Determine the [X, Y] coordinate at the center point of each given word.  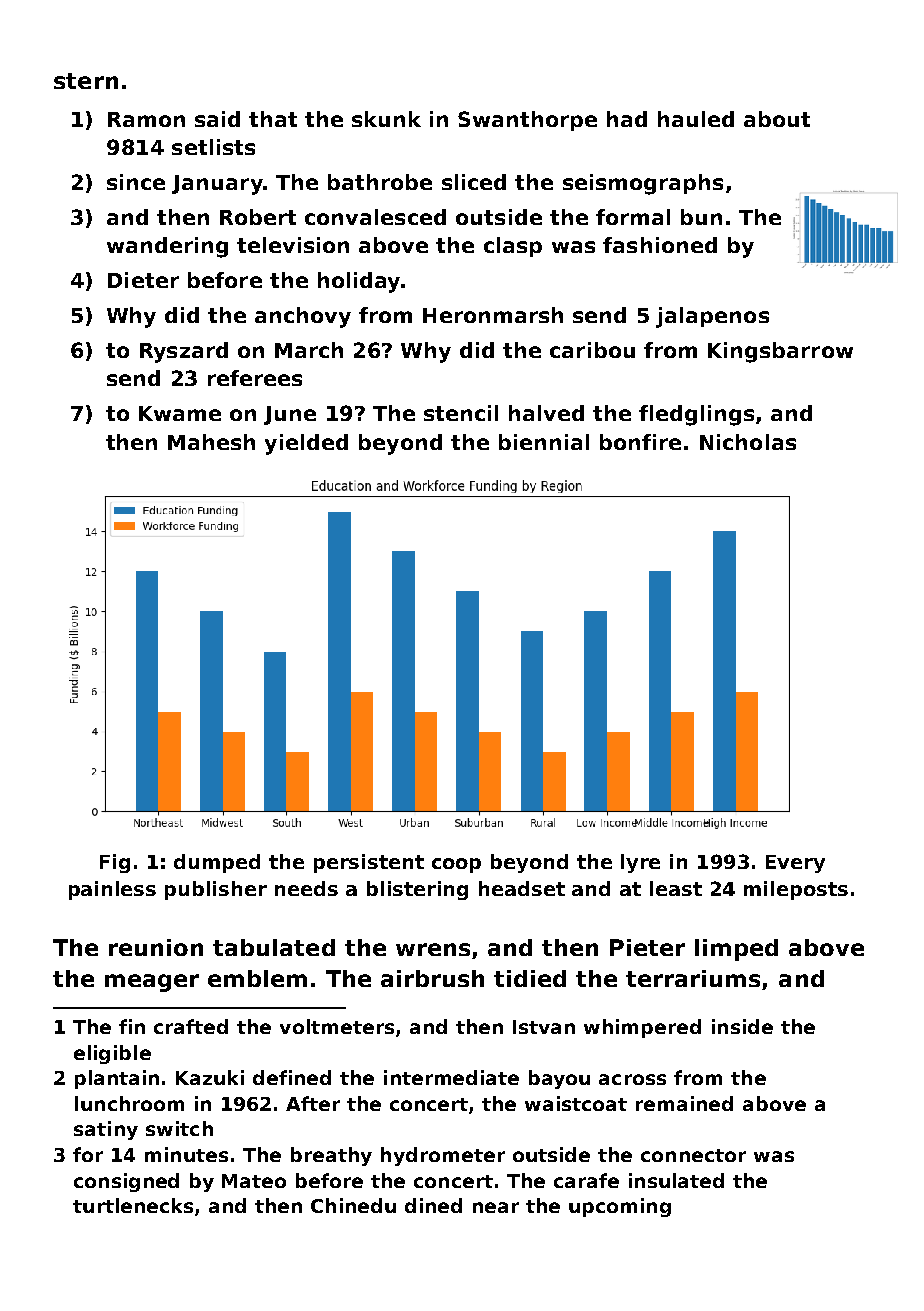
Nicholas [748, 442]
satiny [106, 1130]
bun [701, 217]
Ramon [146, 119]
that [273, 119]
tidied [530, 978]
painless [112, 890]
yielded [306, 444]
